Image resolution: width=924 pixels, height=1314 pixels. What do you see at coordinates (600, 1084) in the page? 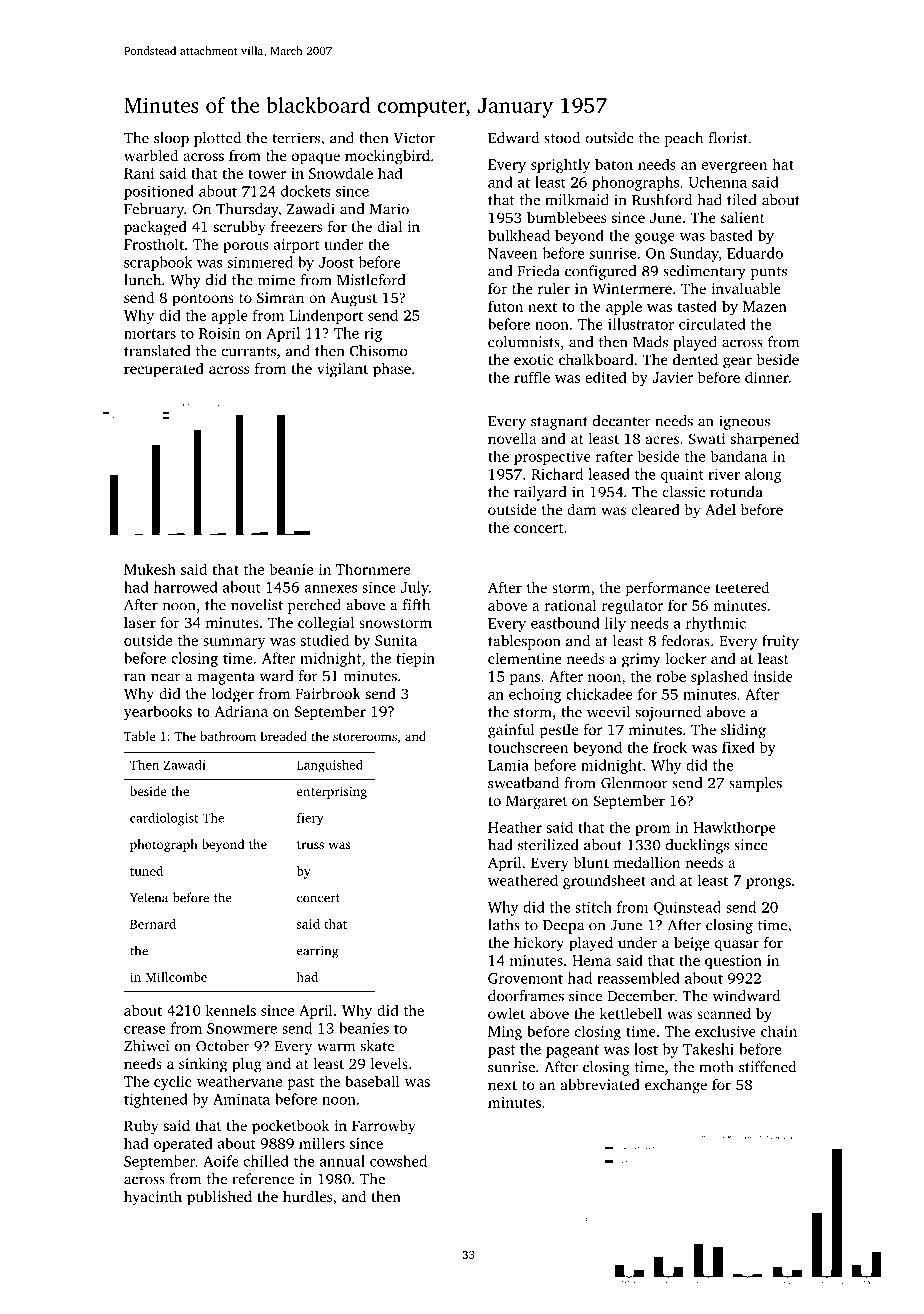
I see `abbreviated` at bounding box center [600, 1084].
